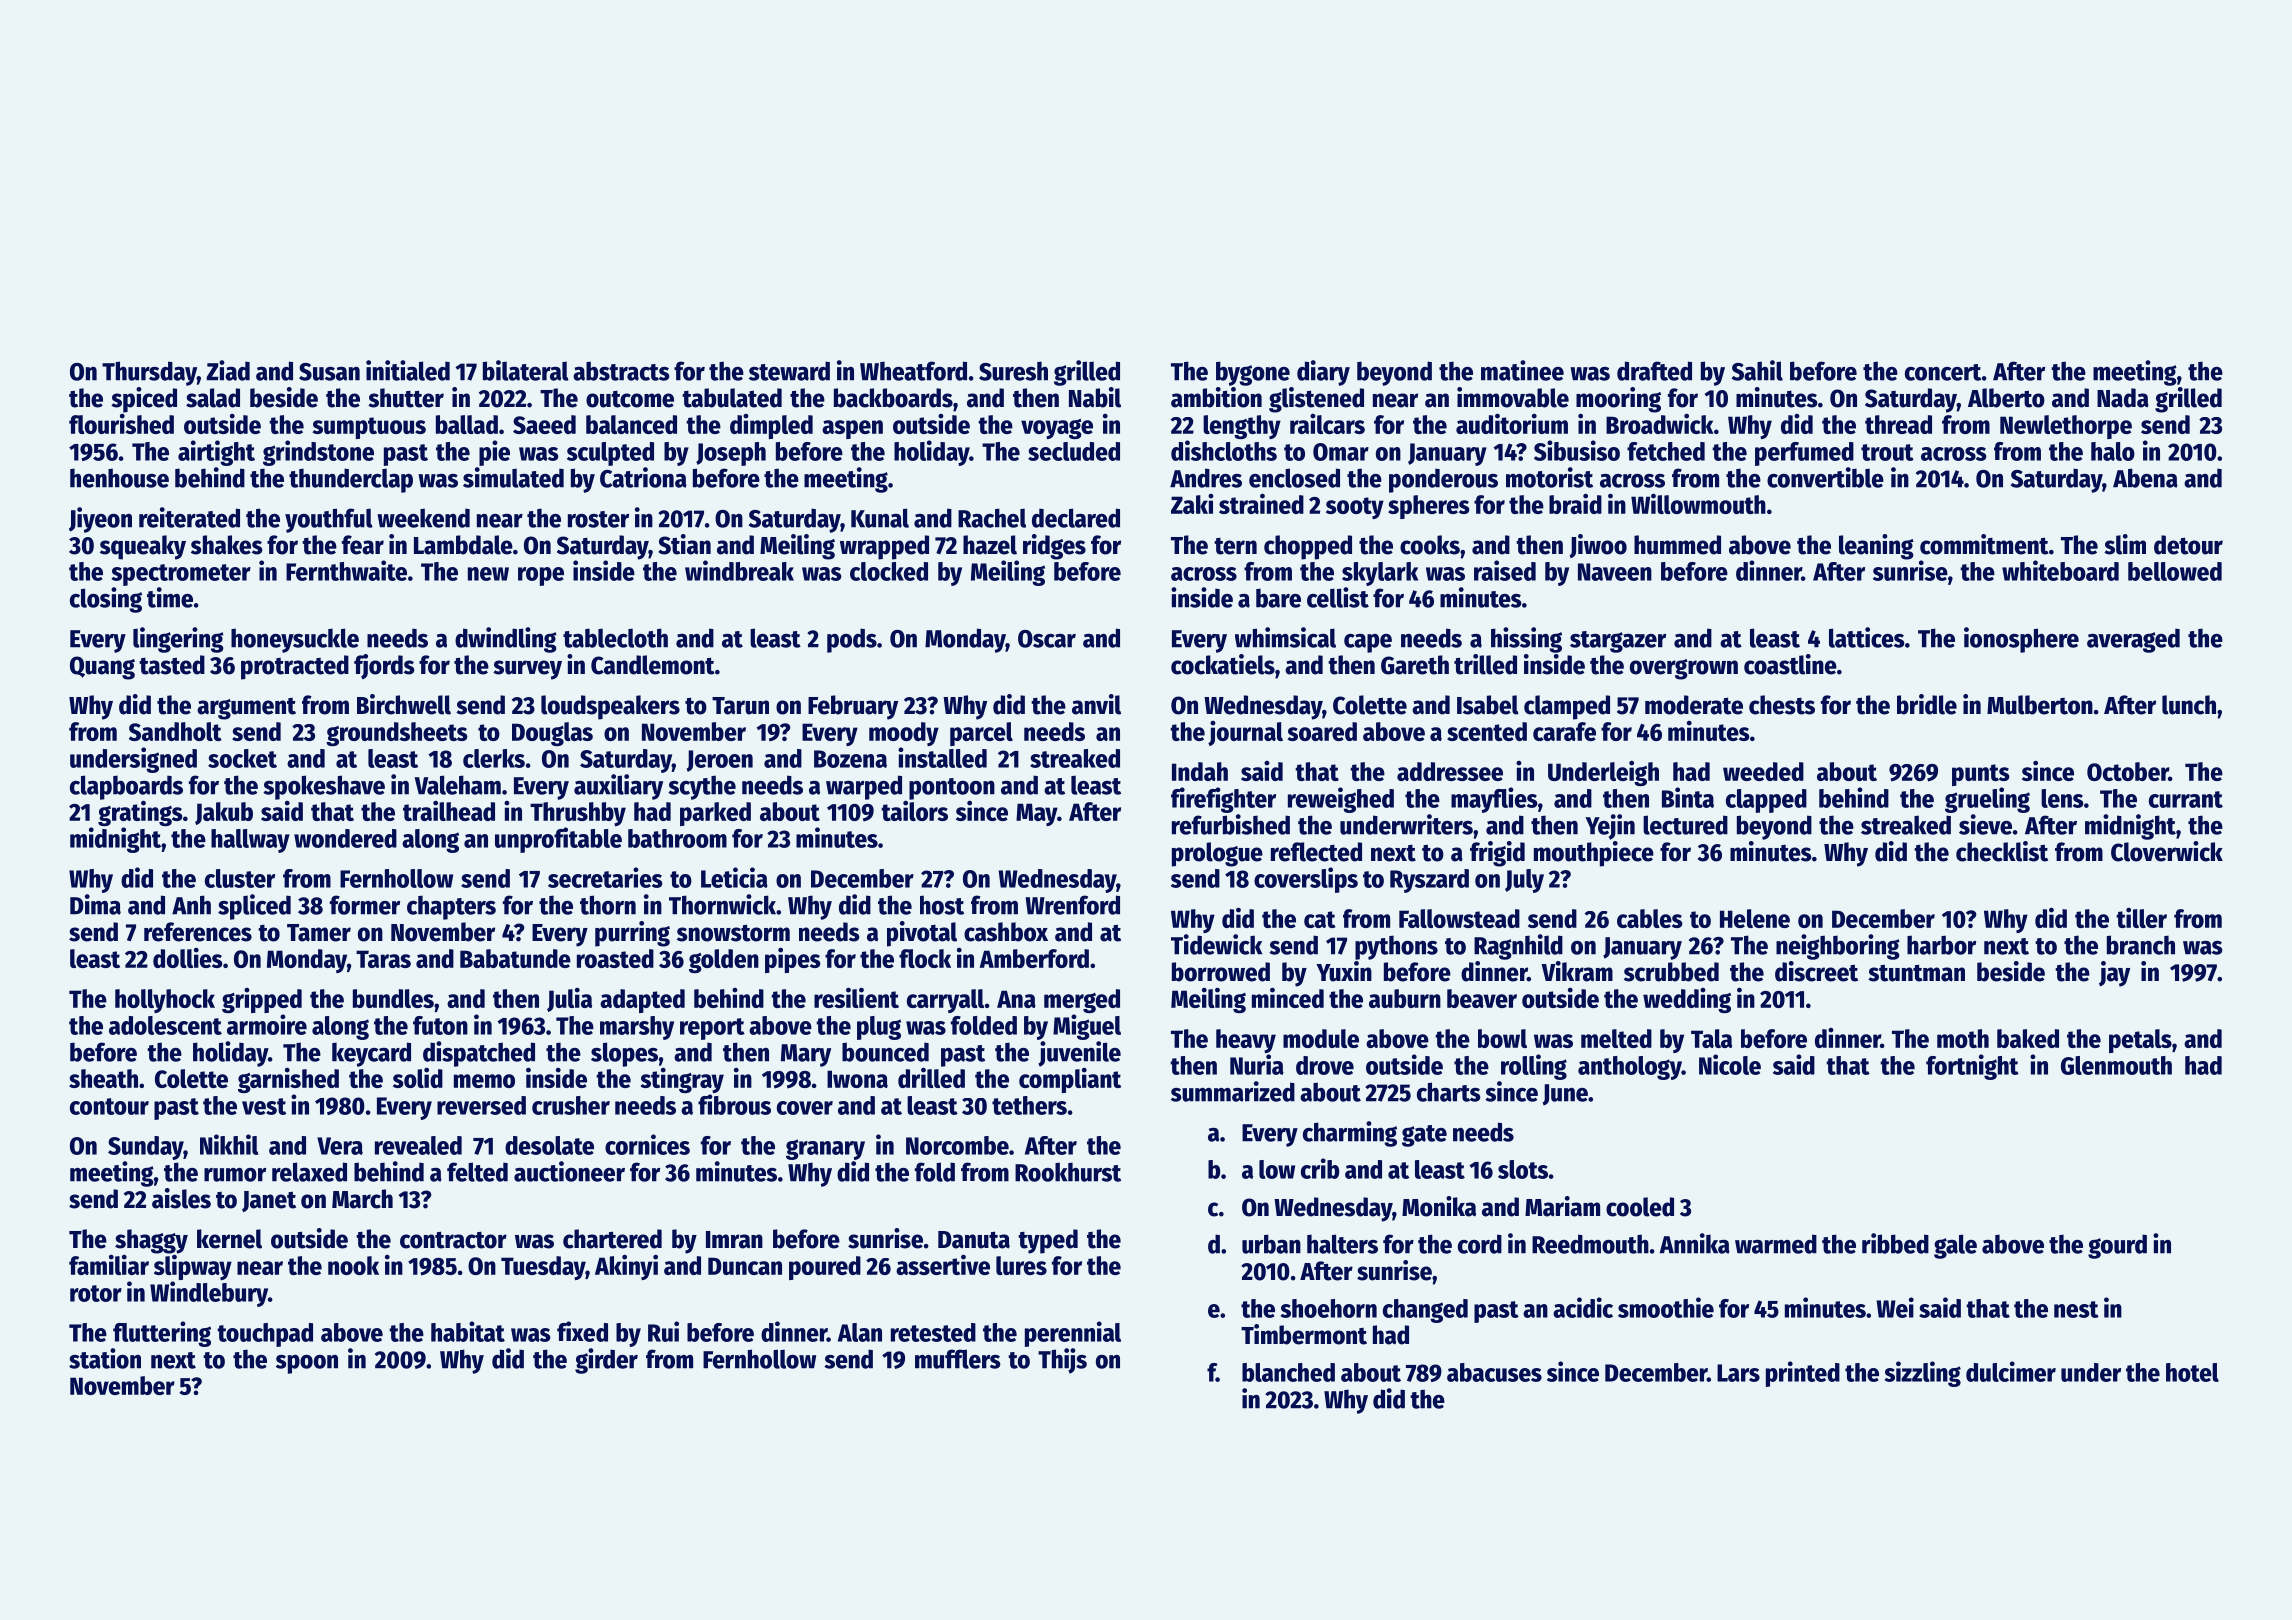 The height and width of the screenshot is (1620, 2292). Describe the element at coordinates (467, 424) in the screenshot. I see `ballad` at that location.
